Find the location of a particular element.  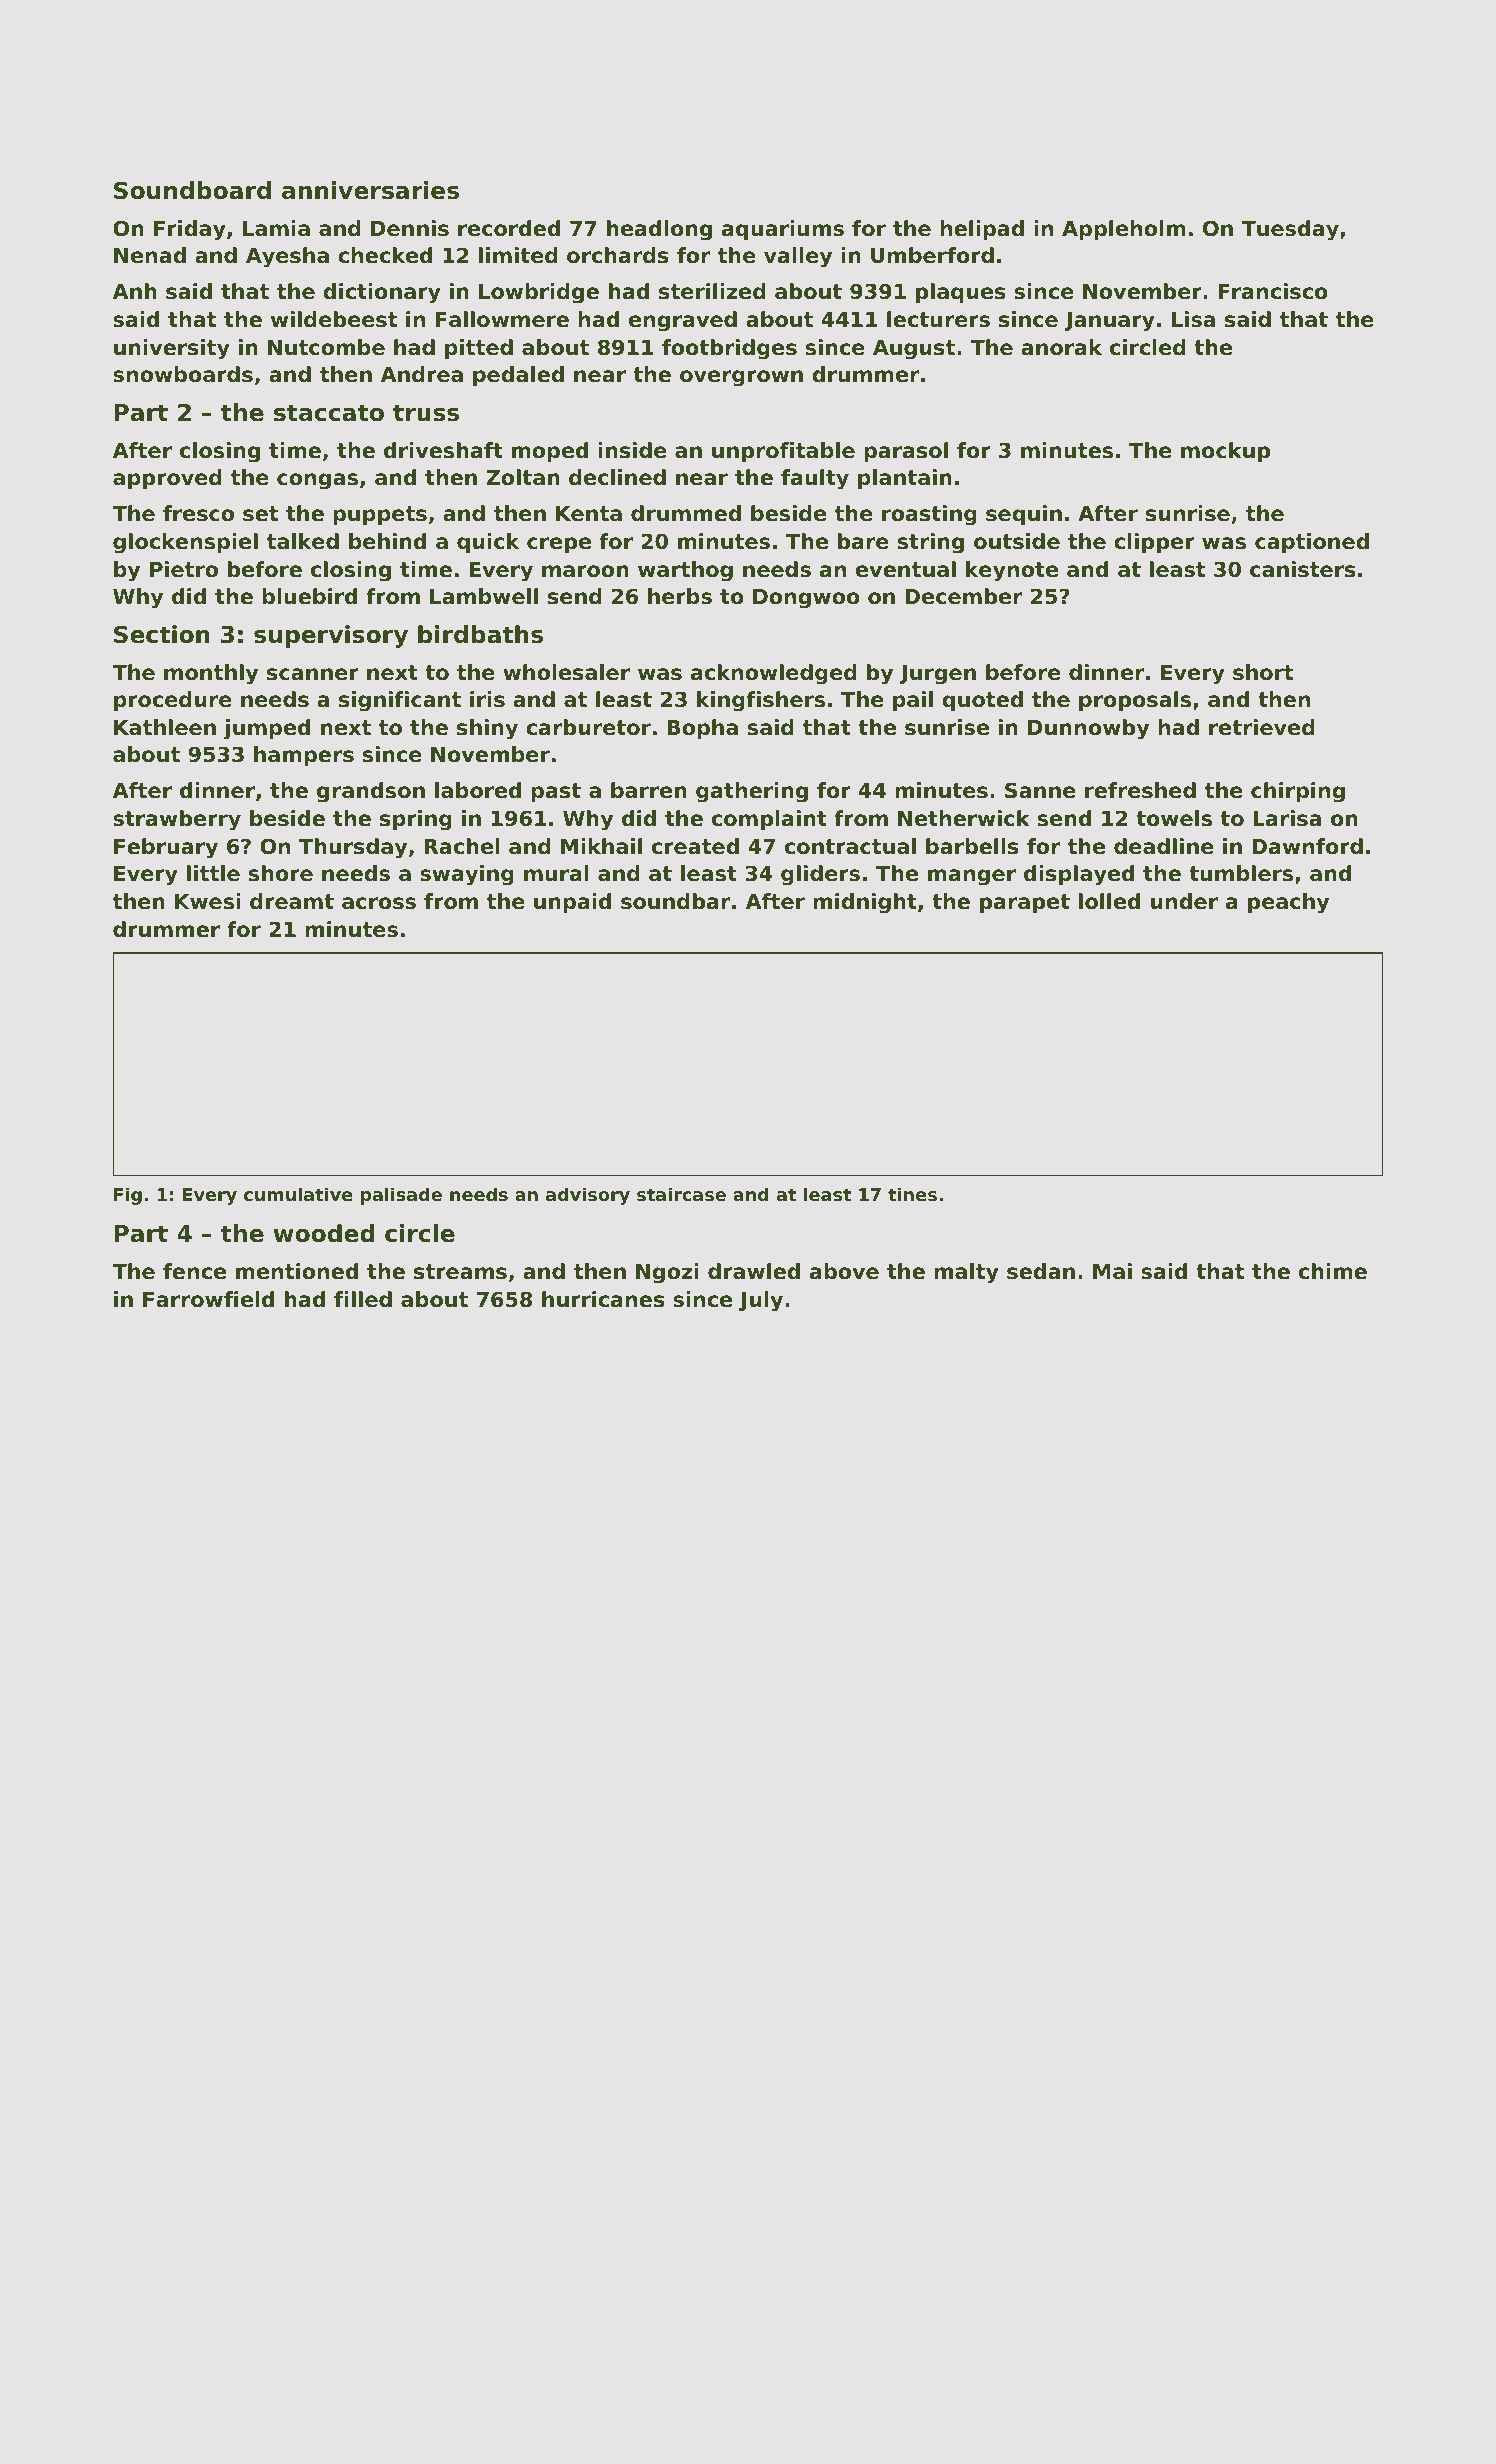

Farrowfield is located at coordinates (208, 1299).
